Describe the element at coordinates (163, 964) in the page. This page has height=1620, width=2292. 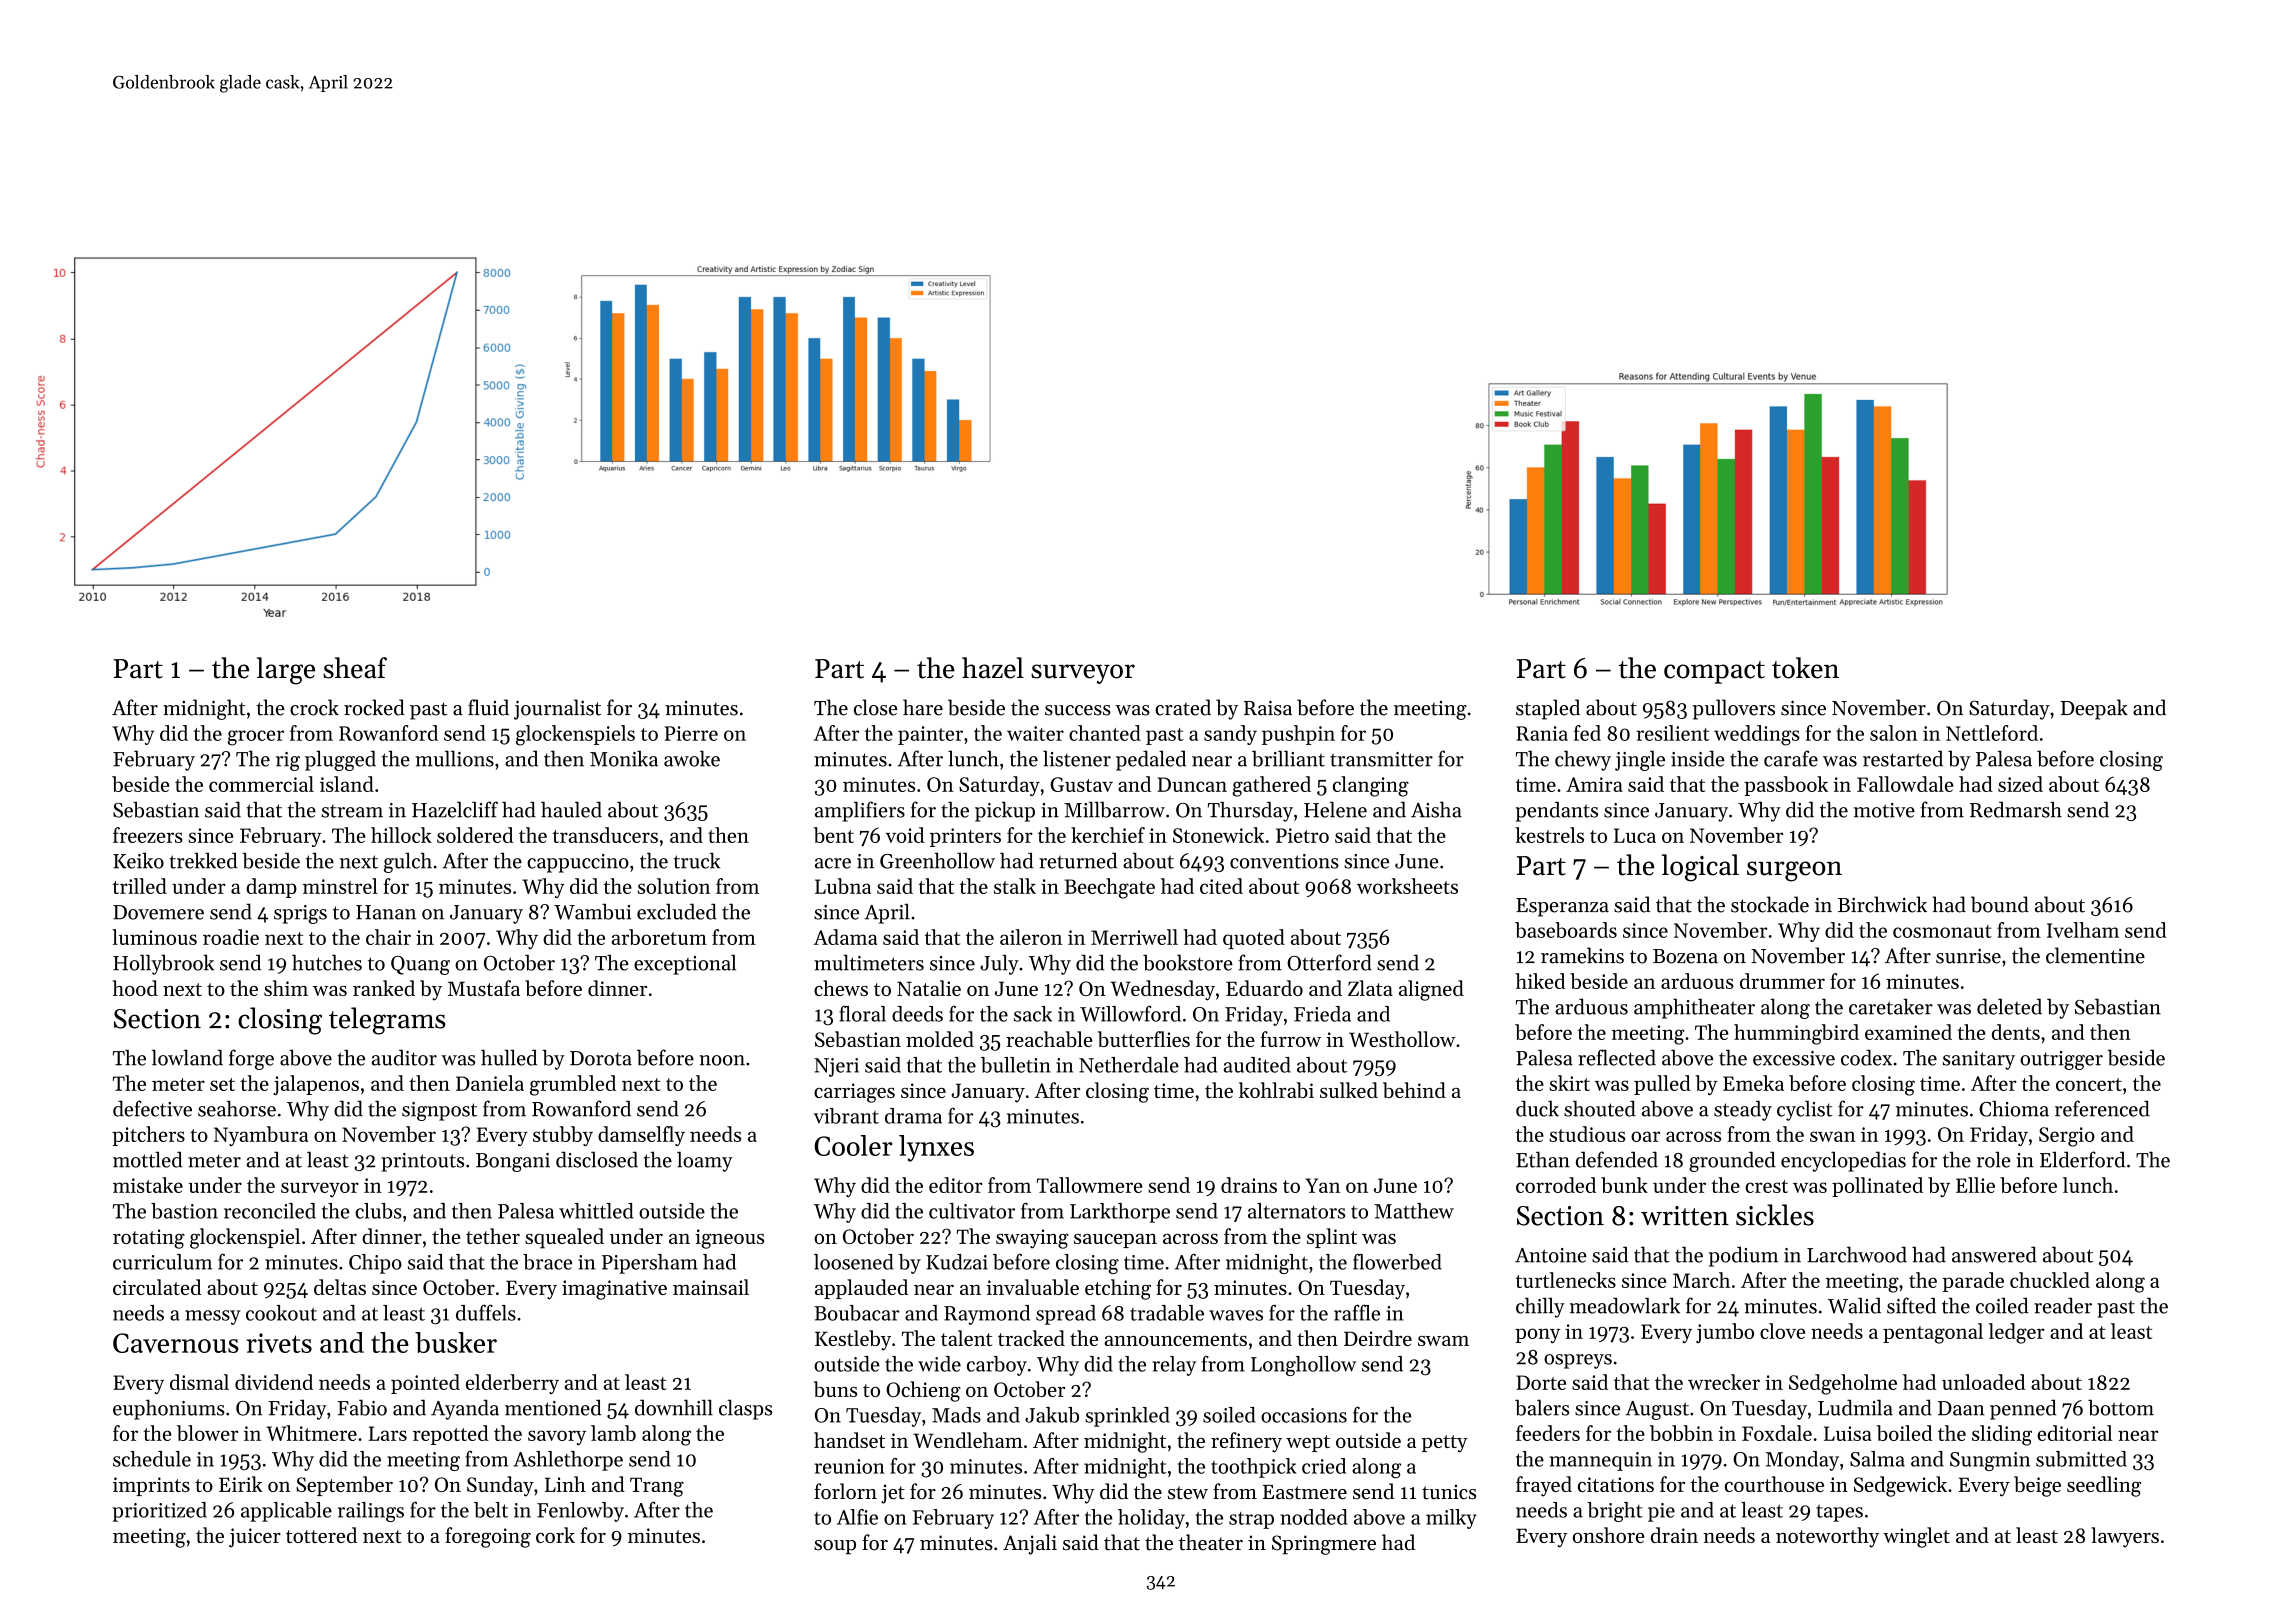
I see `Hollybrook` at that location.
